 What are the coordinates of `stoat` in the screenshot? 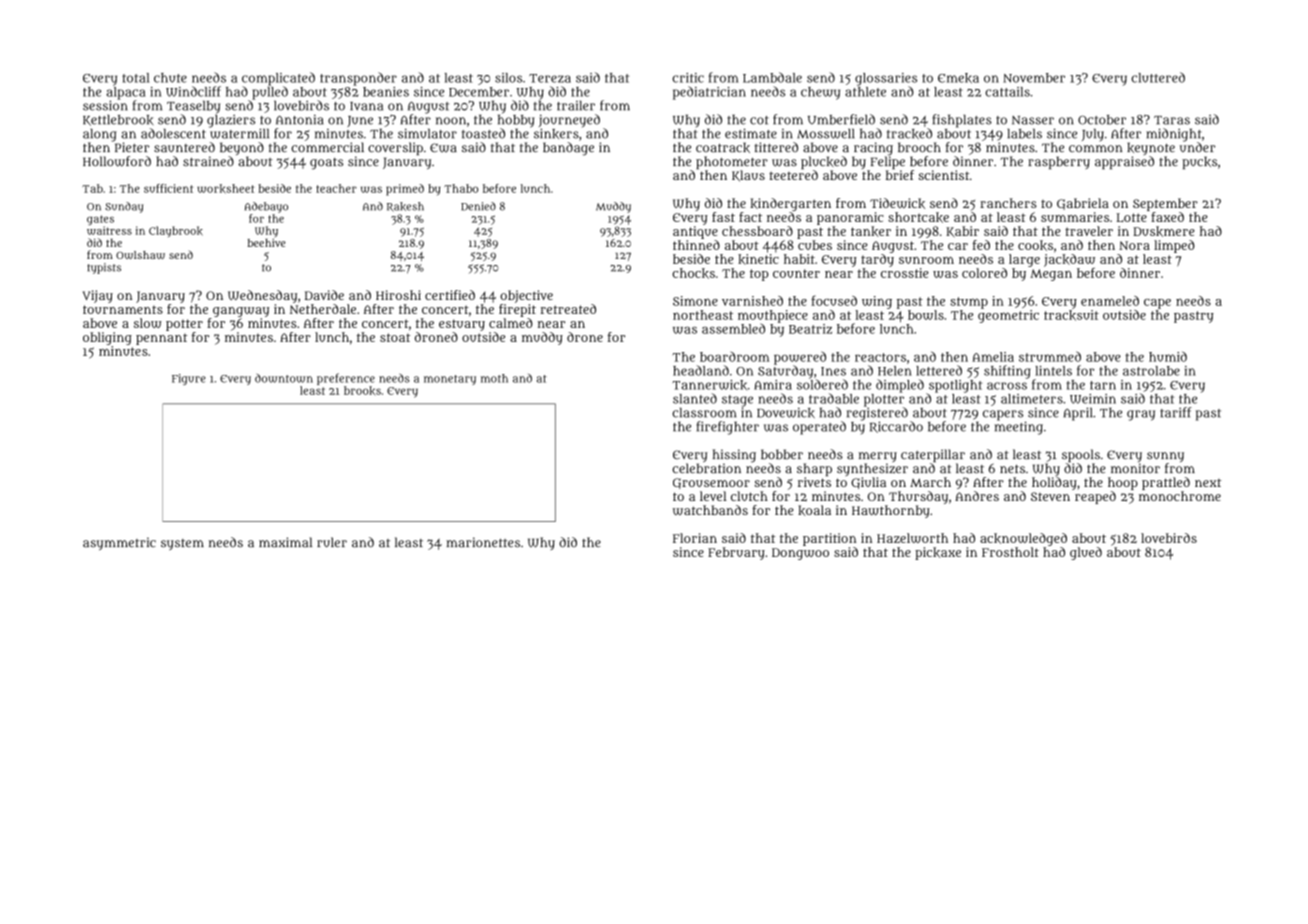 It's located at (395, 337).
